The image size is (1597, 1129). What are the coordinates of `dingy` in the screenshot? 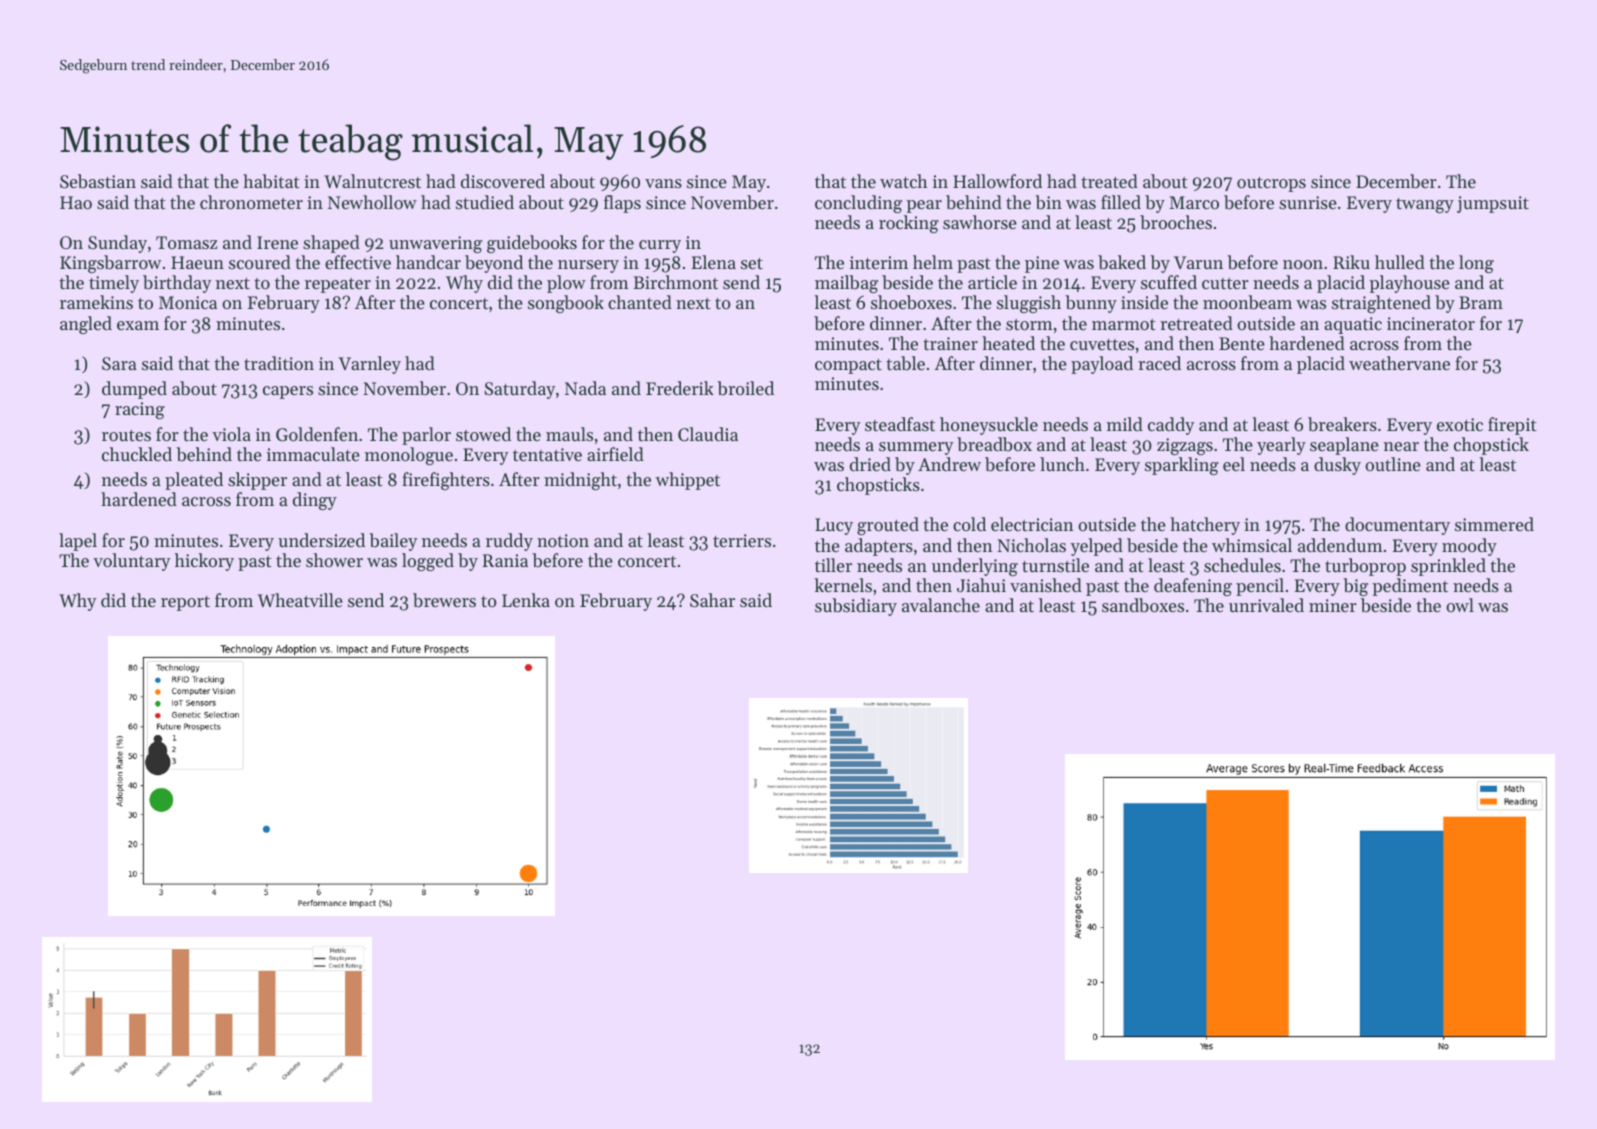 It's located at (315, 501).
